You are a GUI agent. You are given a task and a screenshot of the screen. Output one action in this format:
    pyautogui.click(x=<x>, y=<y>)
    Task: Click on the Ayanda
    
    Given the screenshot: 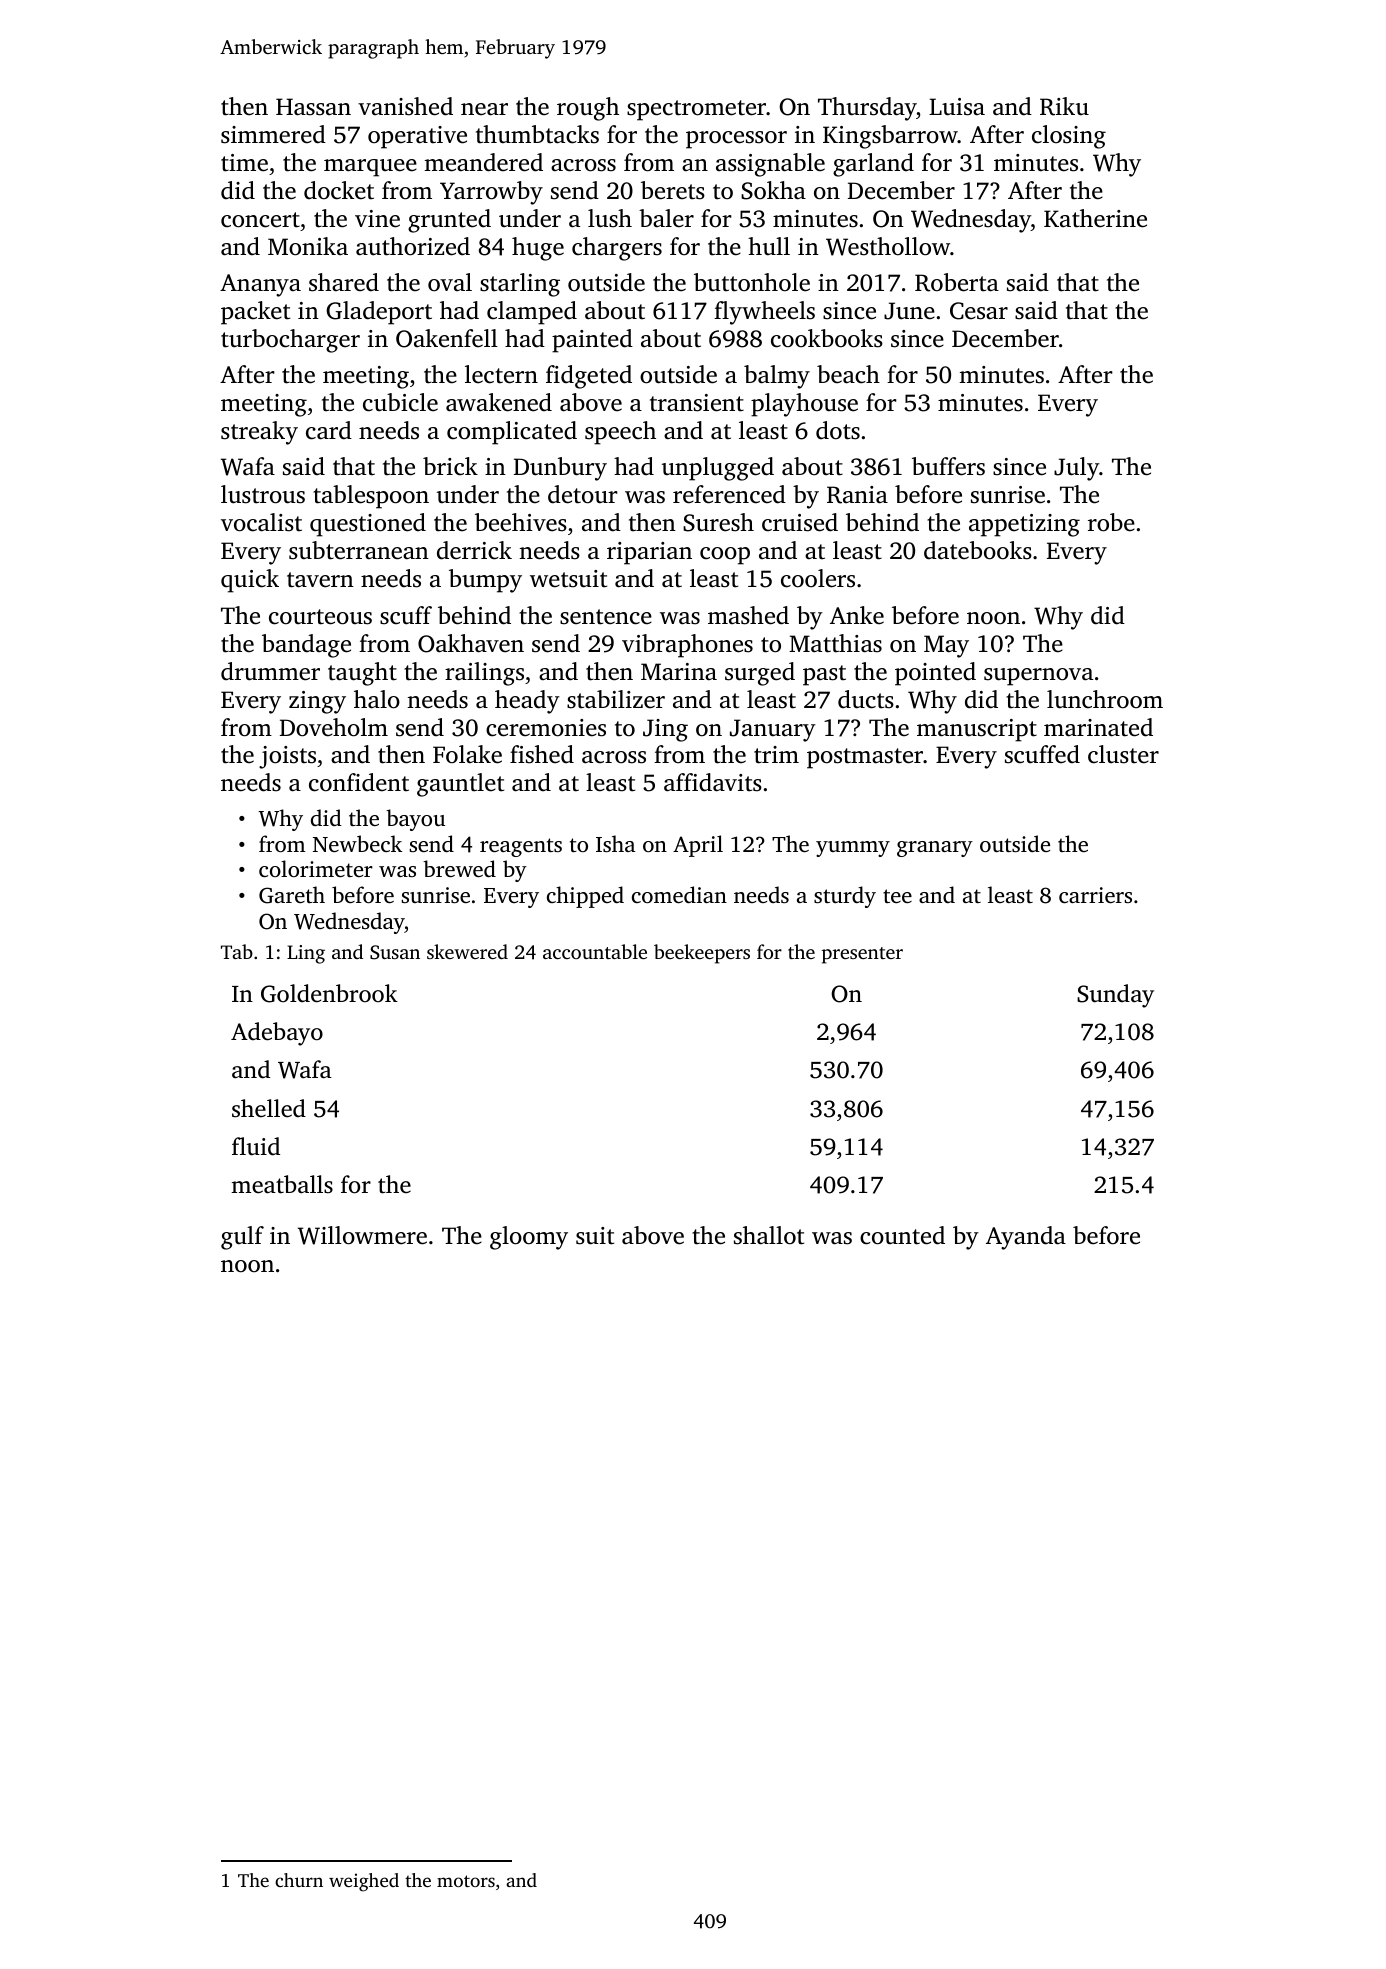 What is the action you would take?
    pyautogui.click(x=1026, y=1238)
